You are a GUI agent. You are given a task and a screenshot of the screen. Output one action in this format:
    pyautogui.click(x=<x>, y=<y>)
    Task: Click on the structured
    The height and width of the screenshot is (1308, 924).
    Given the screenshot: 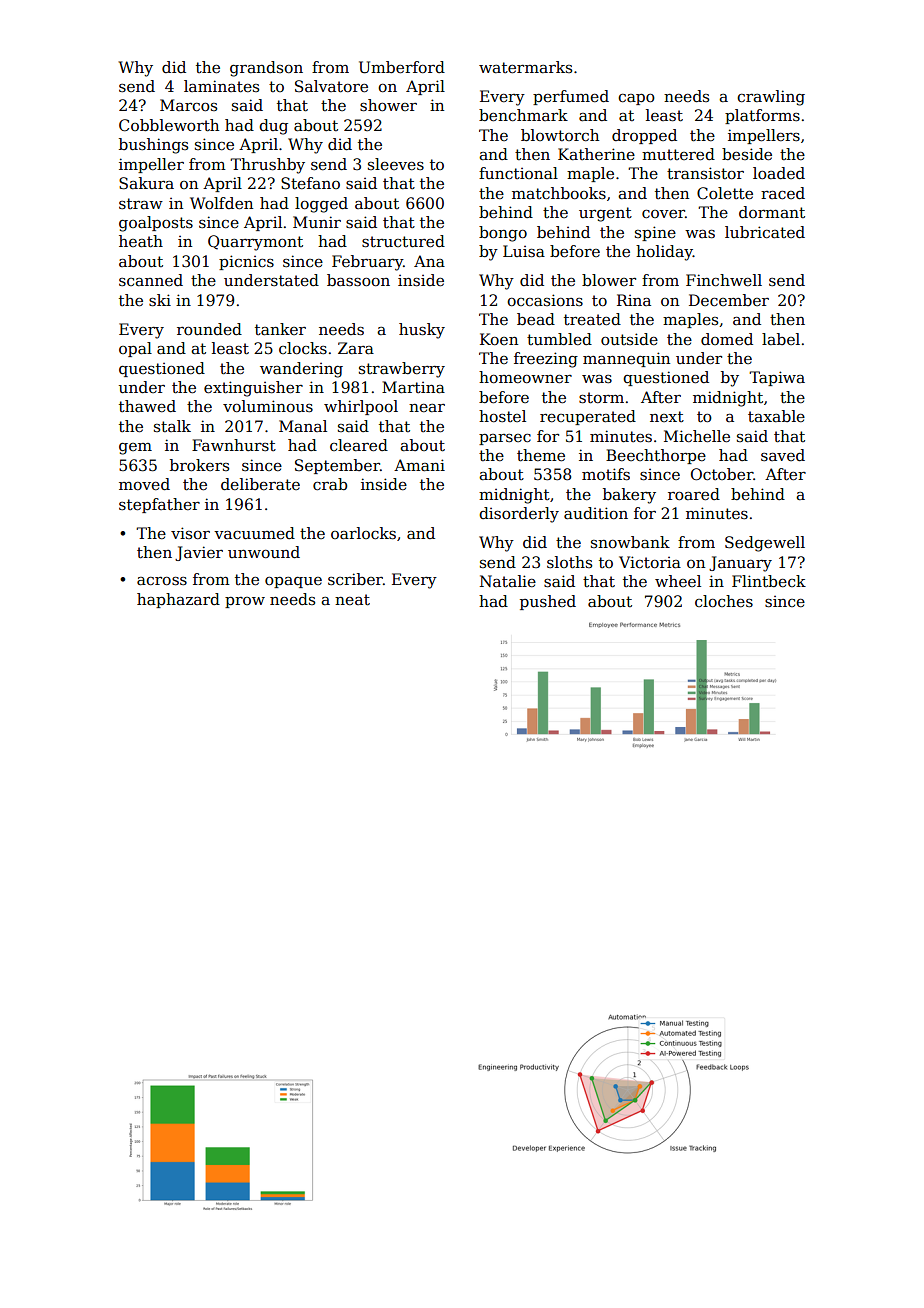 What is the action you would take?
    pyautogui.click(x=403, y=241)
